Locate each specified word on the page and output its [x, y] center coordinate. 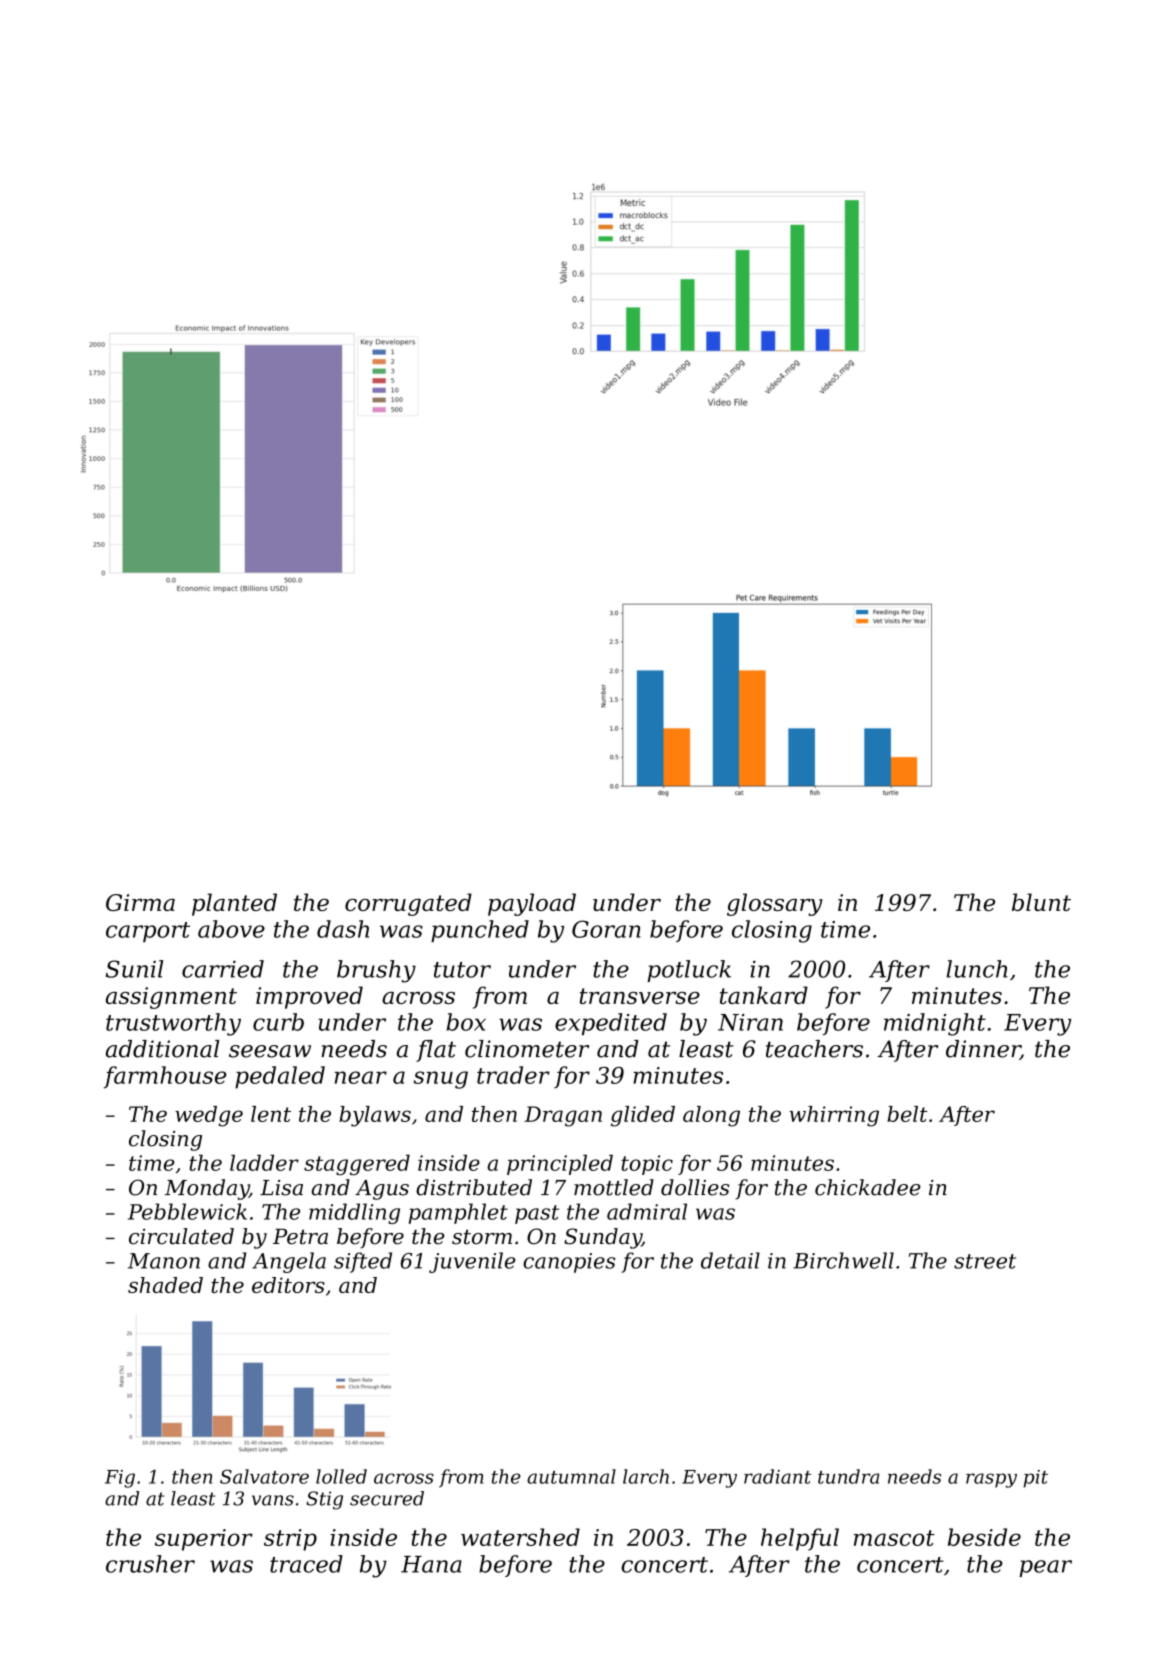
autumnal [571, 1476]
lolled [341, 1476]
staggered [357, 1165]
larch [646, 1476]
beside [984, 1537]
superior [204, 1540]
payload [532, 904]
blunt [1041, 902]
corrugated [408, 904]
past [537, 1214]
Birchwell [843, 1260]
